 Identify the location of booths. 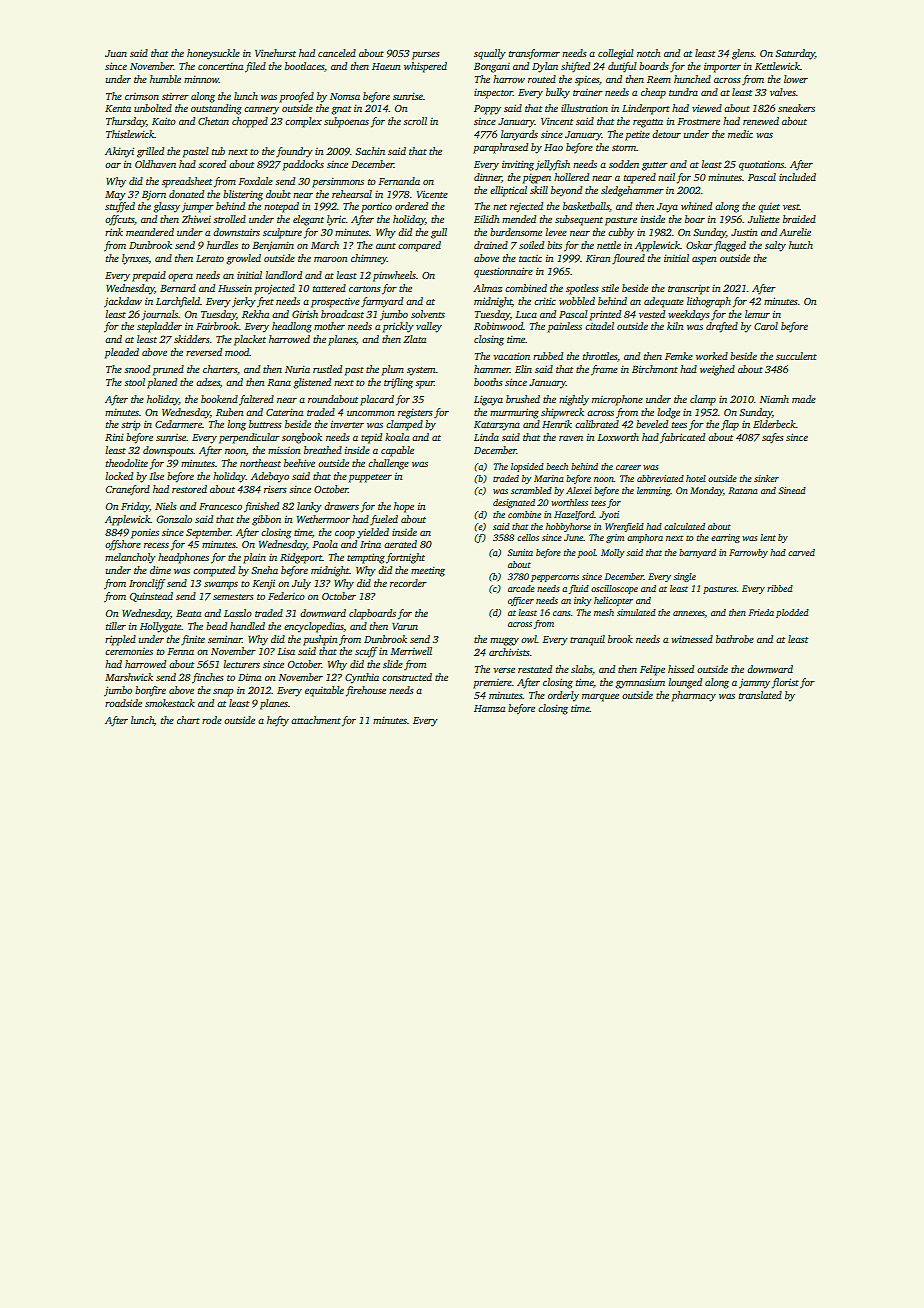
(488, 382).
